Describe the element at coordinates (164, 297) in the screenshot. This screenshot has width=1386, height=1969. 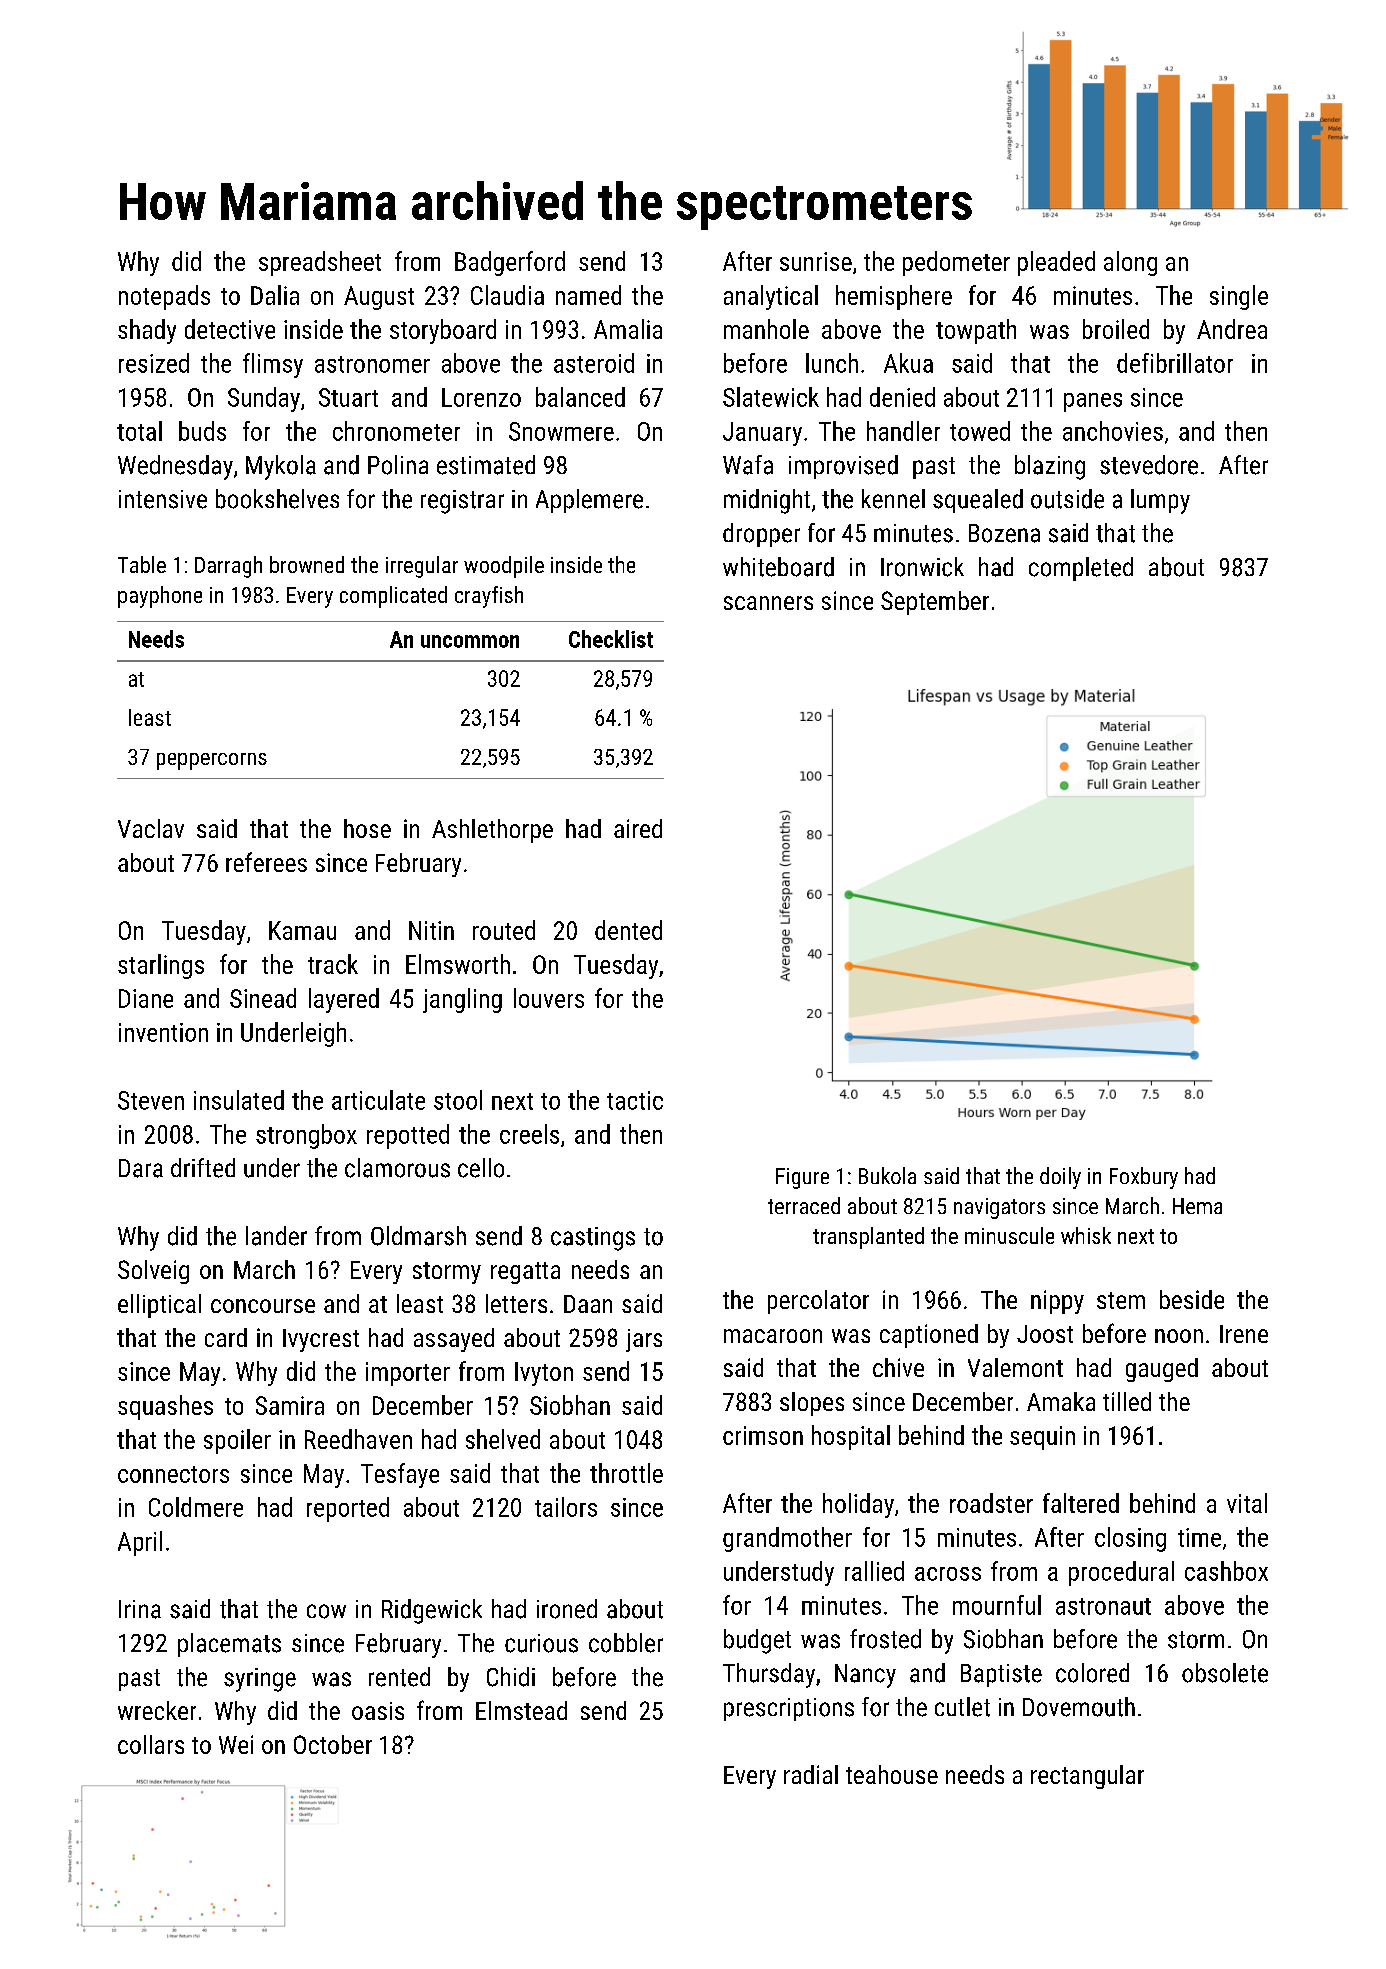
I see `notepads` at that location.
